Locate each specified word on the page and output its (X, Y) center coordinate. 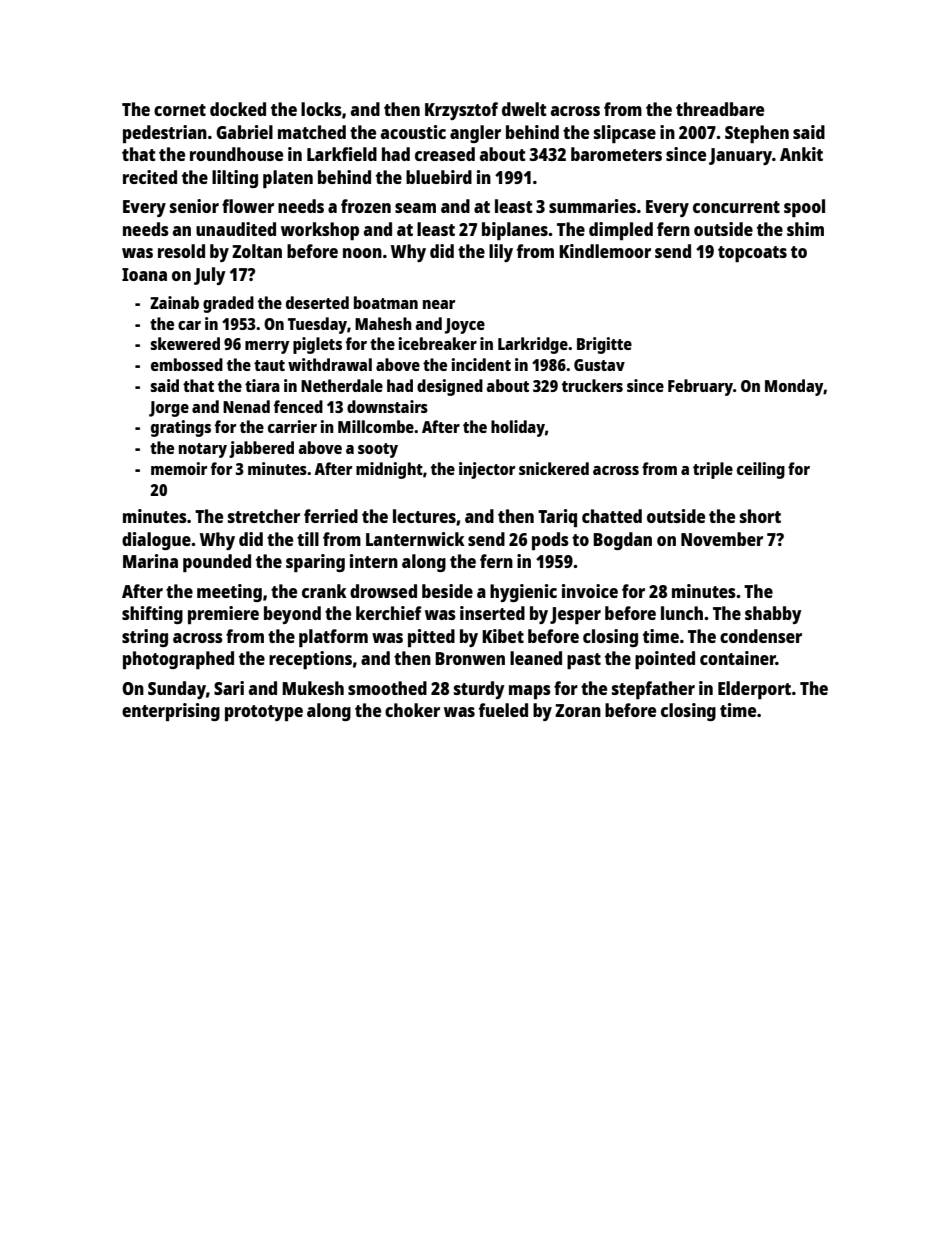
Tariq (557, 518)
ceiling (761, 470)
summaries (592, 206)
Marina (150, 561)
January (740, 156)
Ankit (801, 154)
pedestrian (165, 134)
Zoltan (257, 251)
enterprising (171, 712)
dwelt (524, 109)
